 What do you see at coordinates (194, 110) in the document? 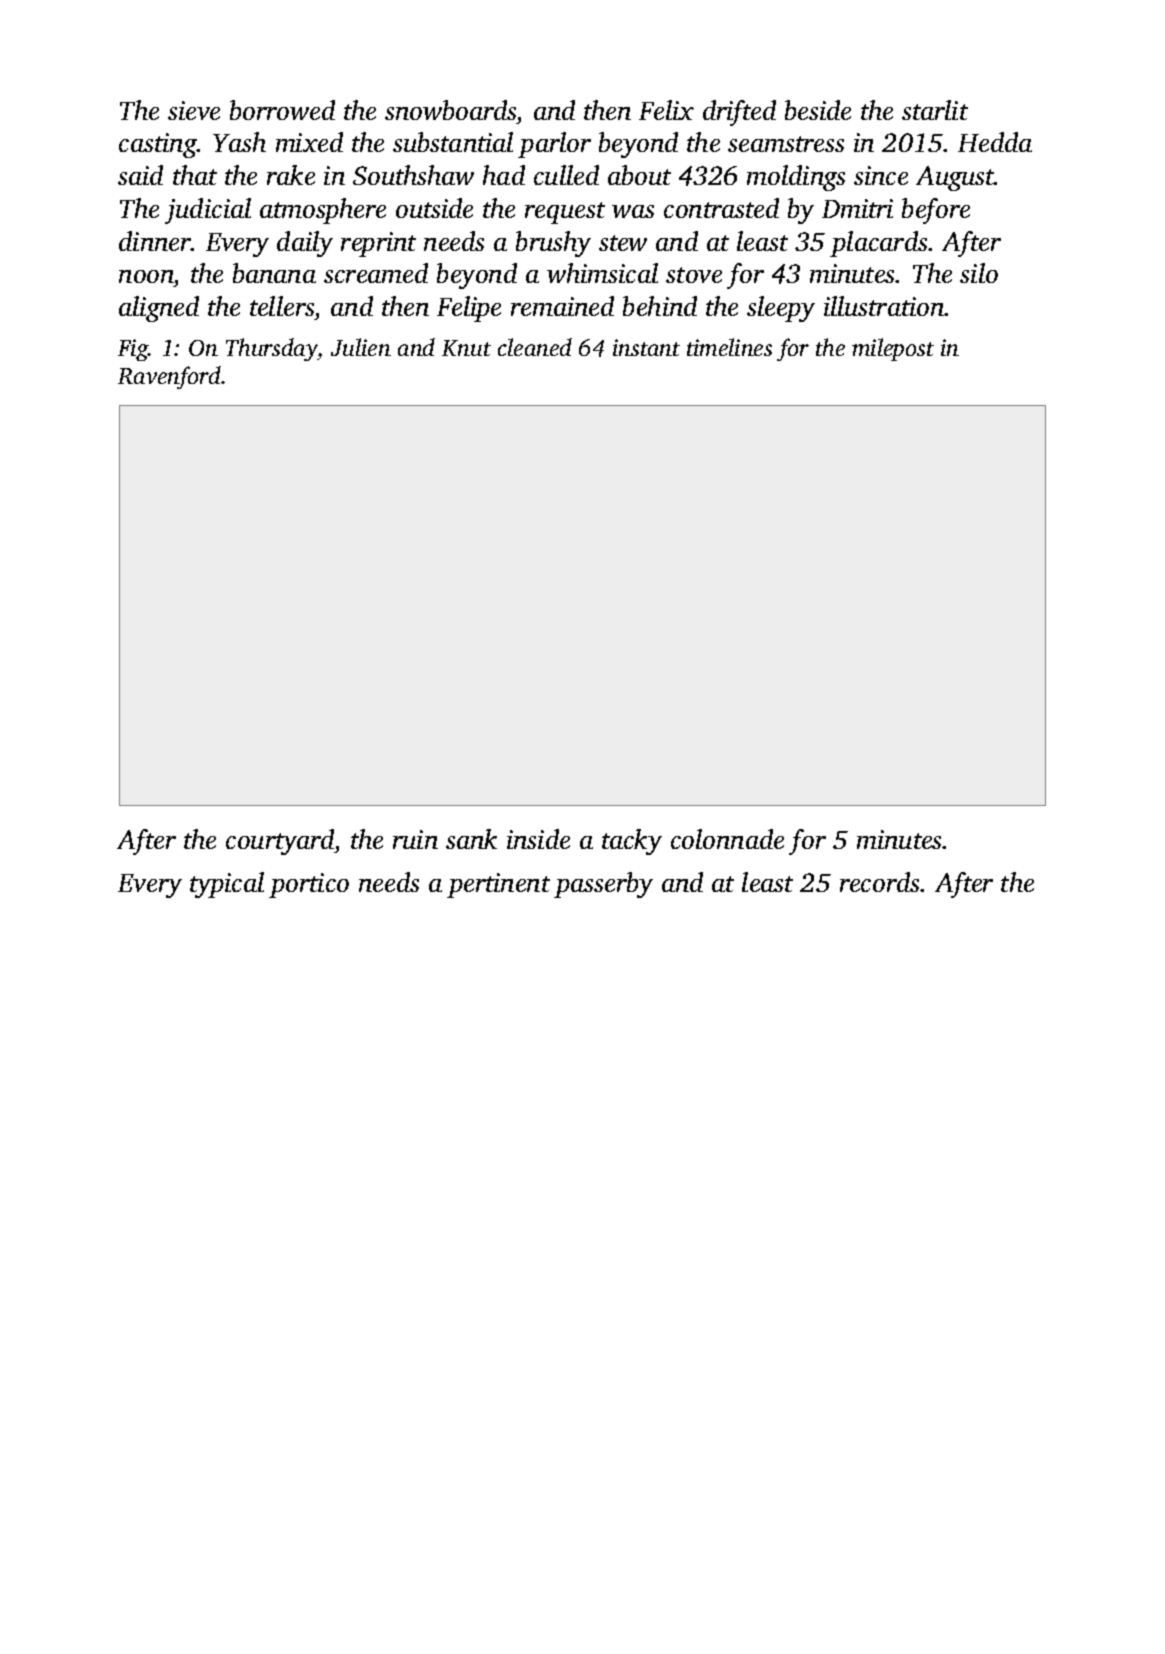
I see `sieve` at bounding box center [194, 110].
